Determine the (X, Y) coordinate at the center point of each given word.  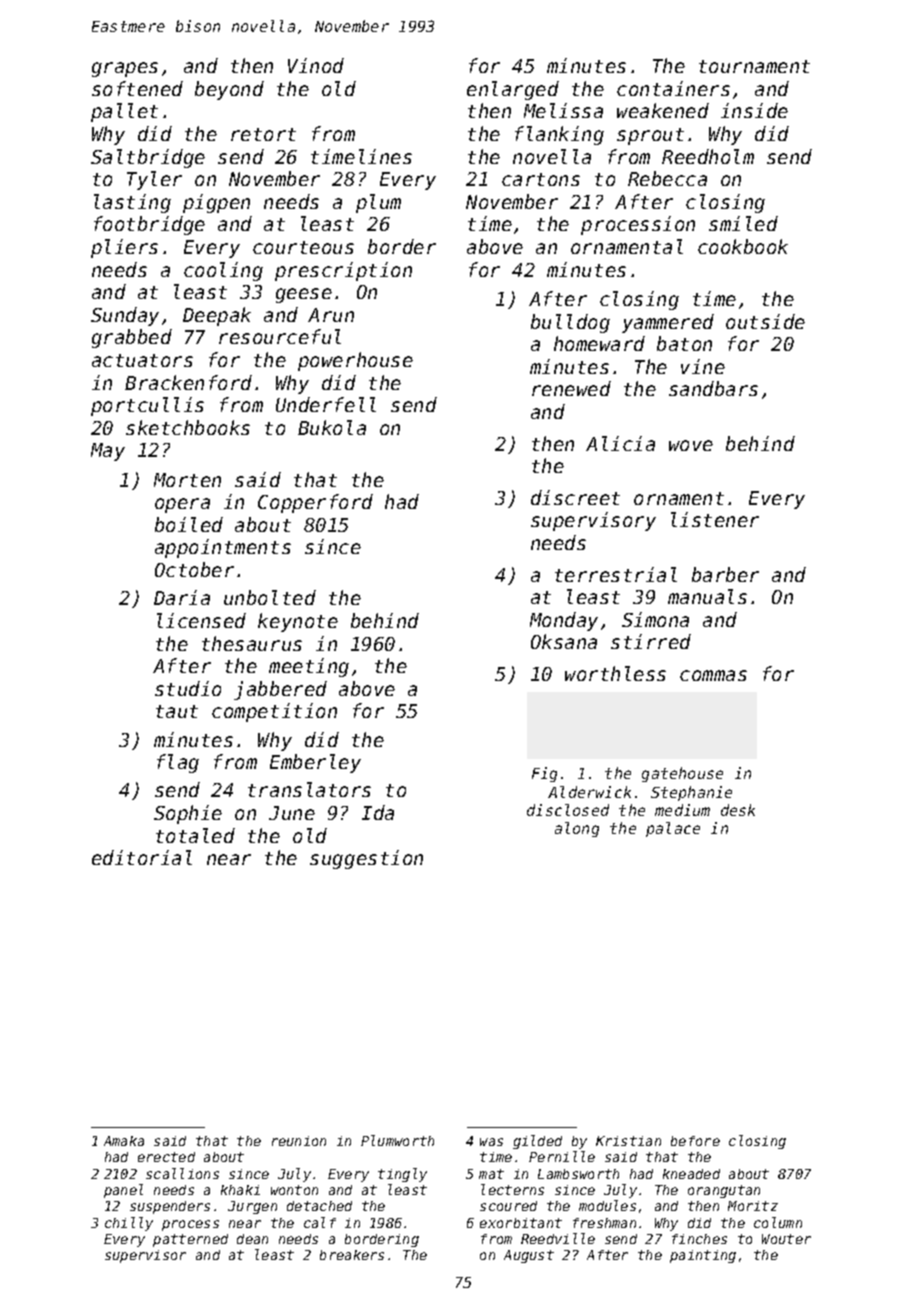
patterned (190, 1240)
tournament (754, 66)
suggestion (366, 859)
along (577, 829)
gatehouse (682, 774)
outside (765, 321)
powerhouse (355, 361)
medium (682, 810)
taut (177, 711)
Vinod (316, 65)
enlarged (513, 90)
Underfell (326, 404)
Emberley (315, 763)
